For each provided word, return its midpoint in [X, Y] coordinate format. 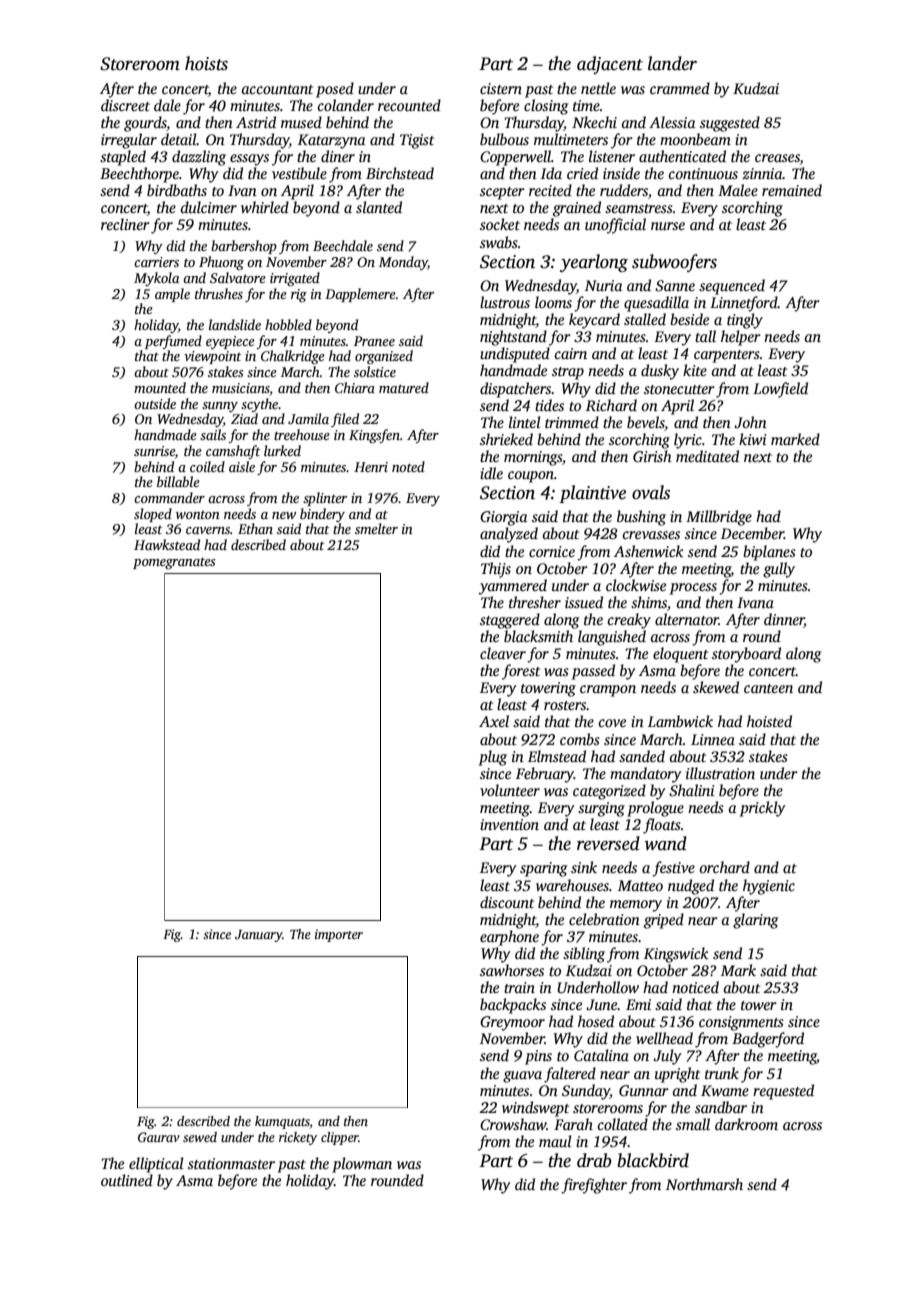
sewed [200, 1137]
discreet [125, 105]
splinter [325, 499]
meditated [707, 456]
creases [777, 159]
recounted [409, 105]
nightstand [513, 338]
